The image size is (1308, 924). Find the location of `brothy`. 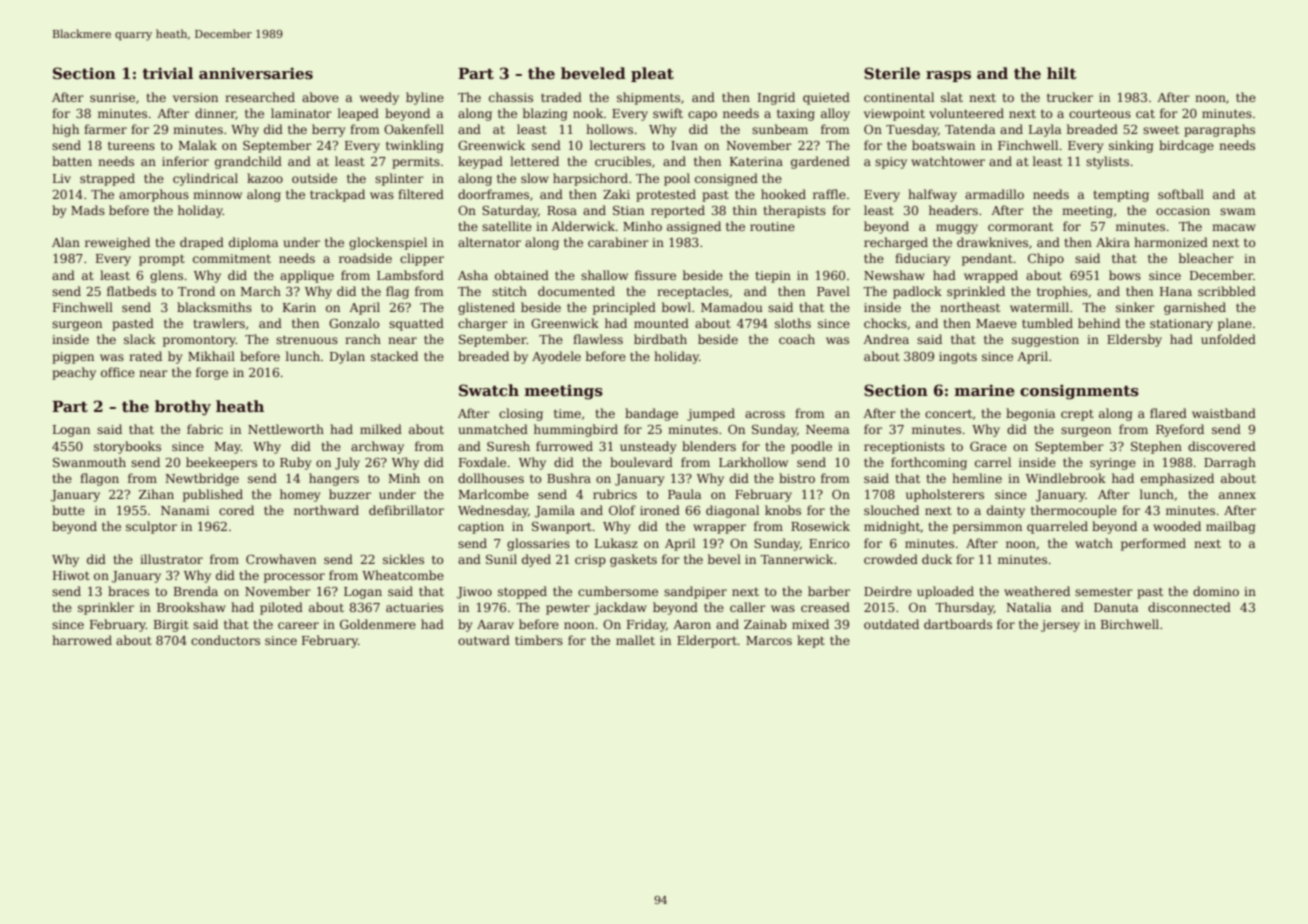

brothy is located at coordinates (183, 408).
